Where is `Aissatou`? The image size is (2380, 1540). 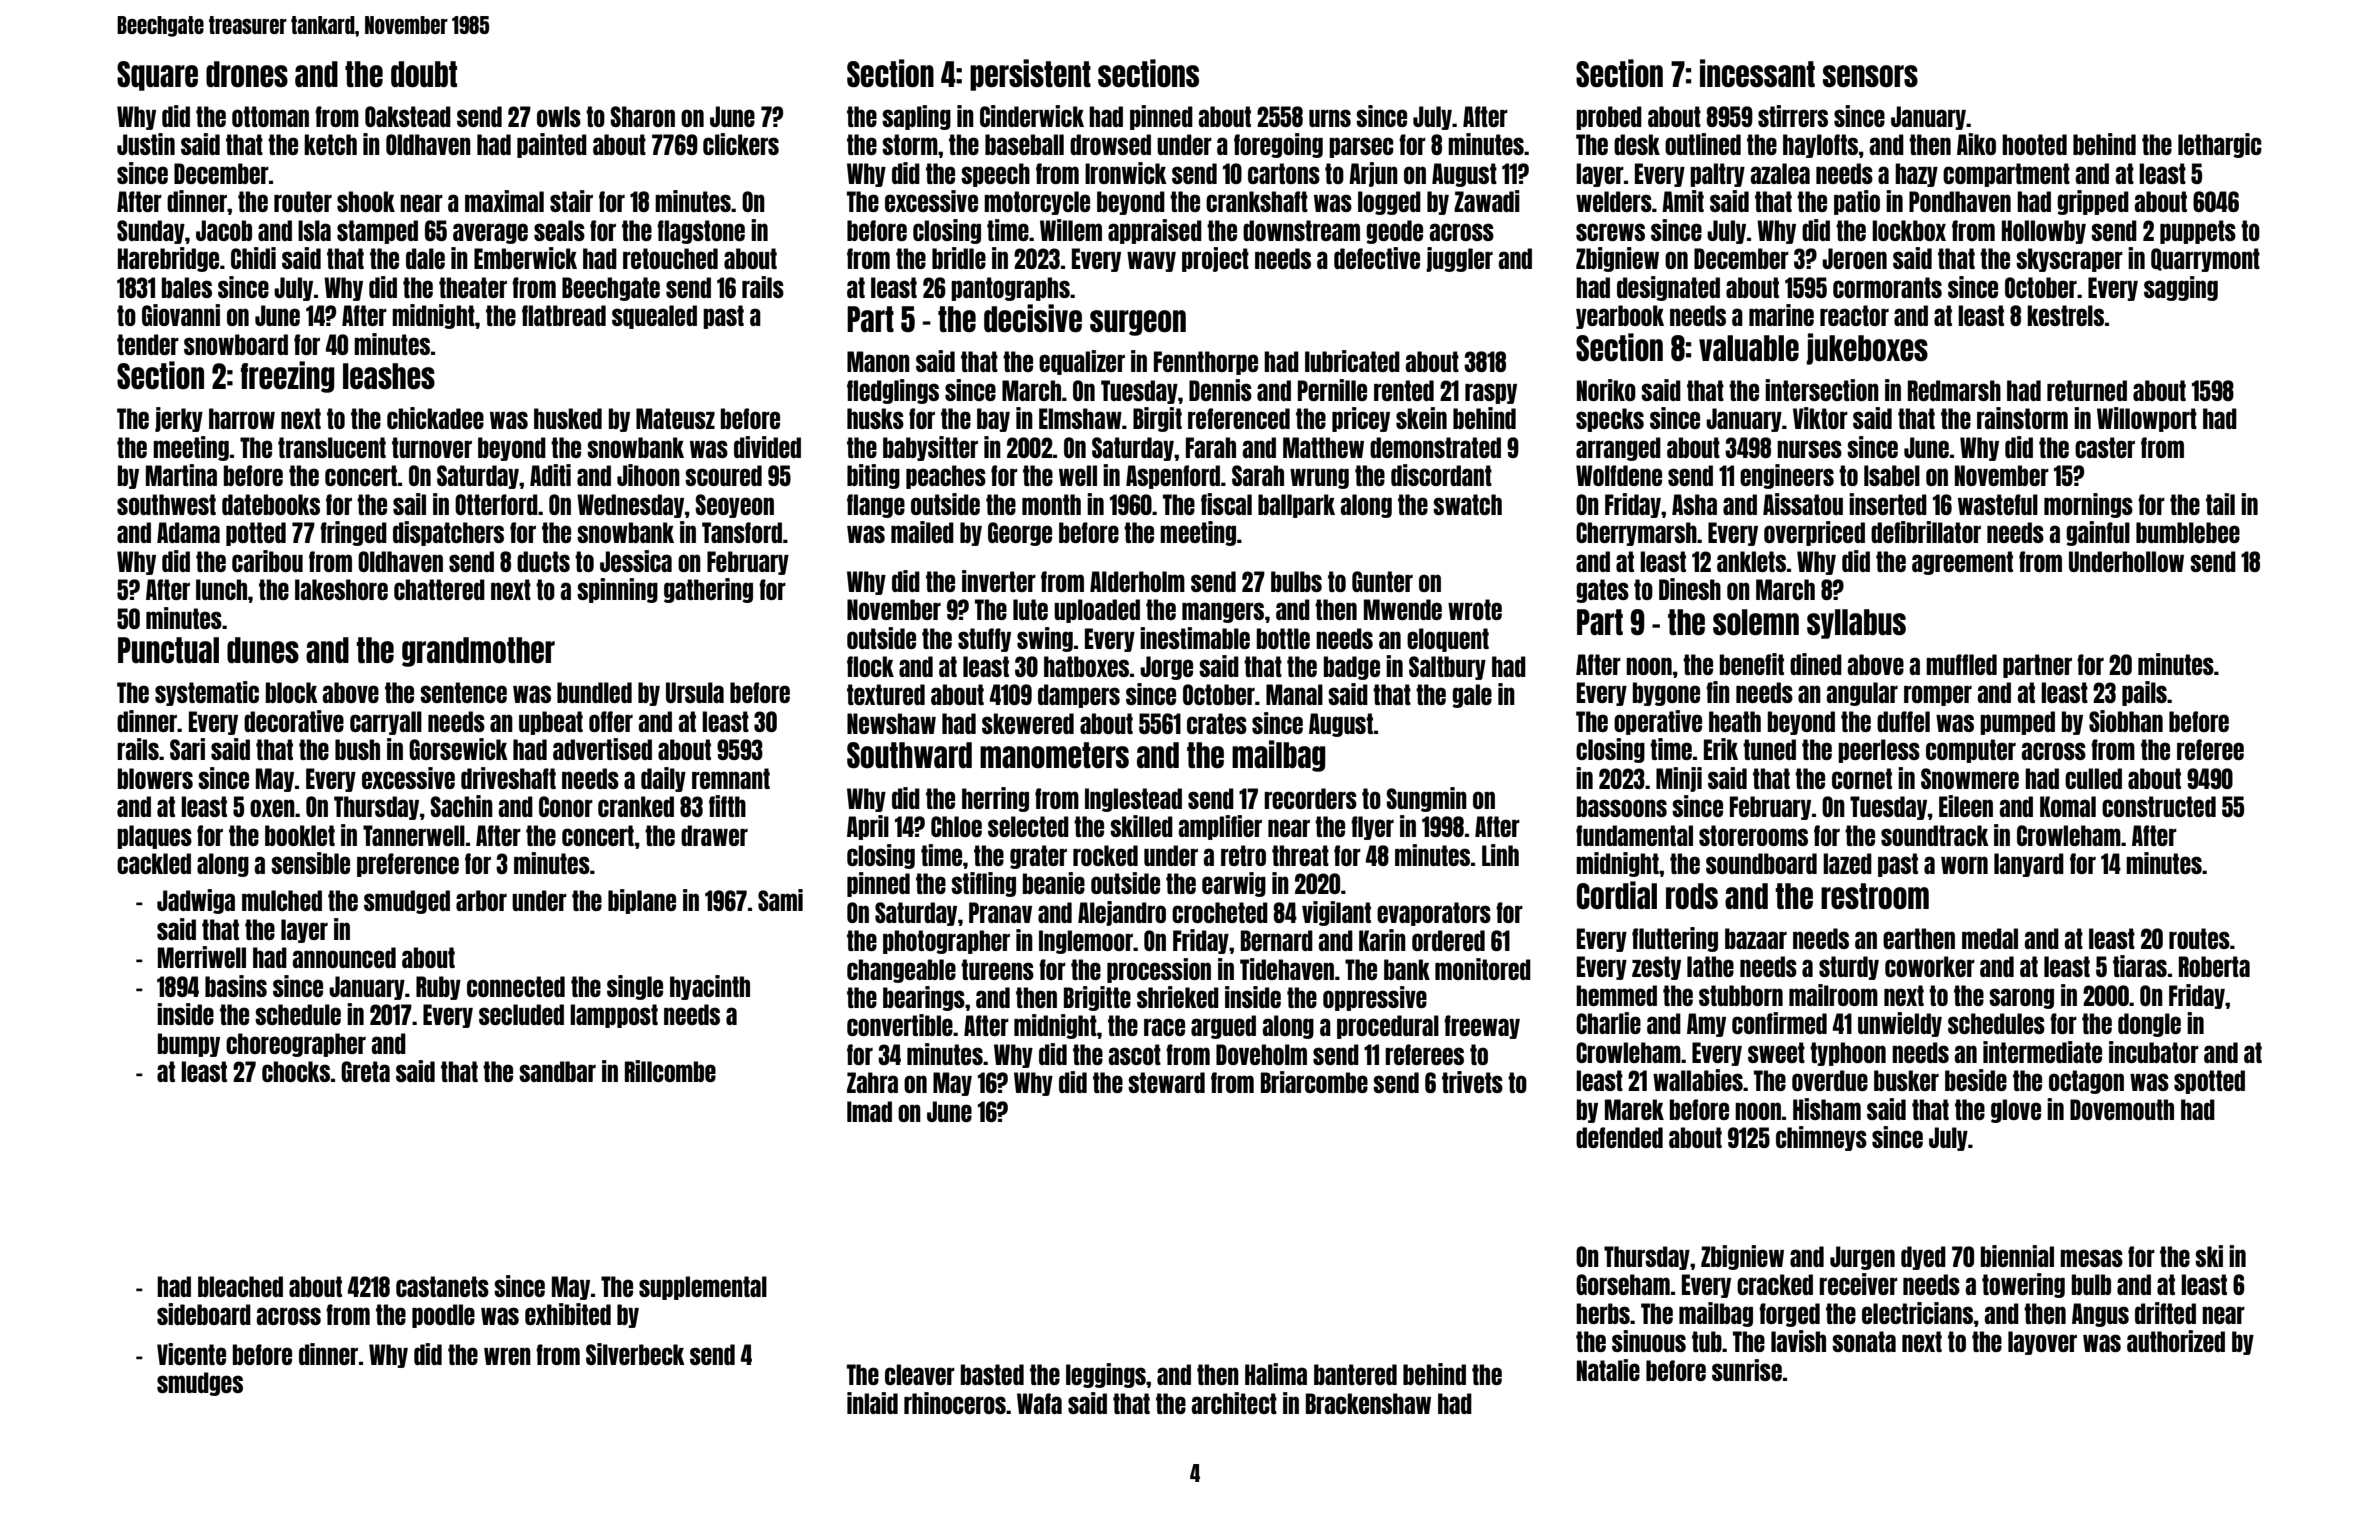 Aissatou is located at coordinates (1803, 504).
